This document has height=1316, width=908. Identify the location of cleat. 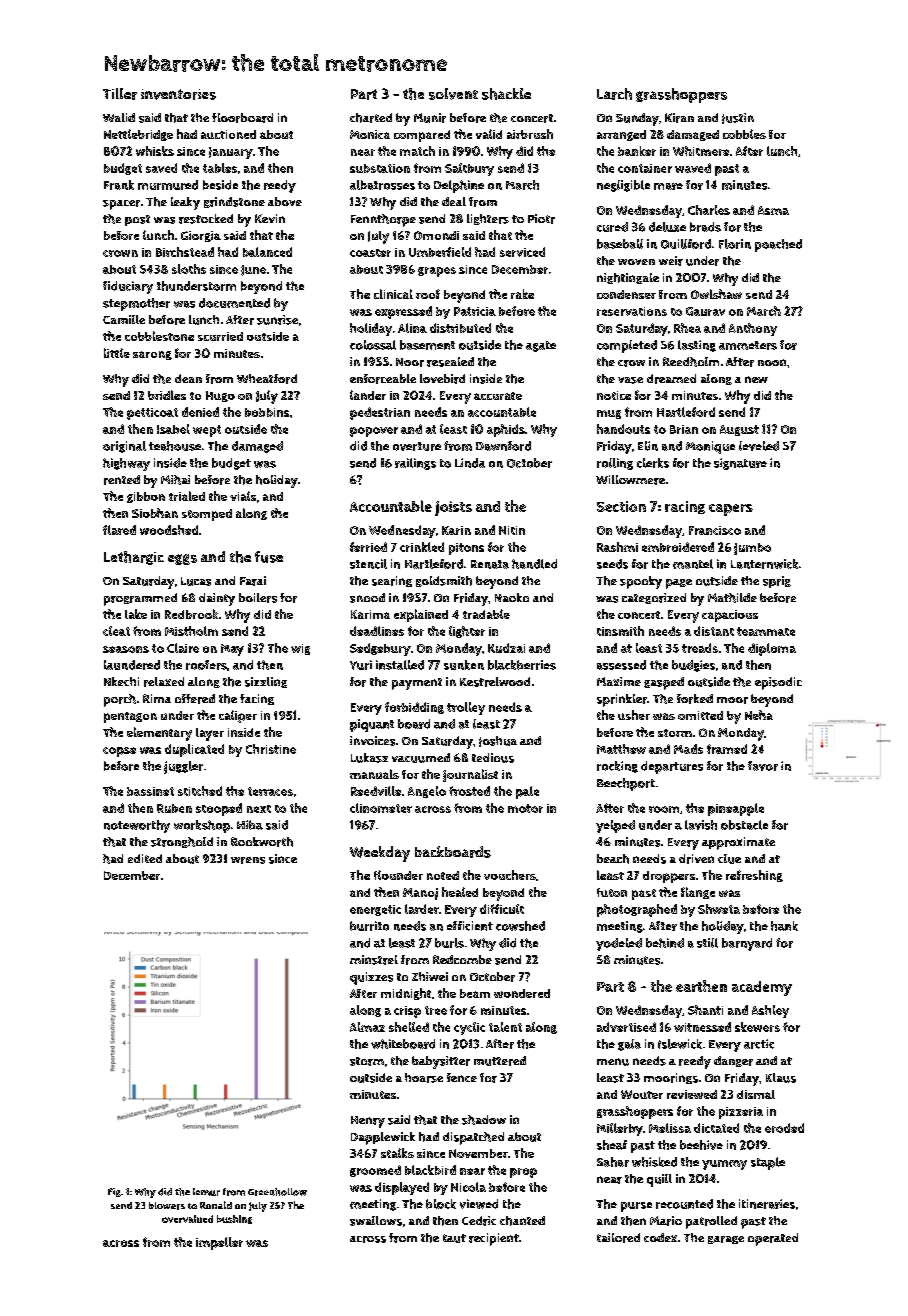
(116, 631).
